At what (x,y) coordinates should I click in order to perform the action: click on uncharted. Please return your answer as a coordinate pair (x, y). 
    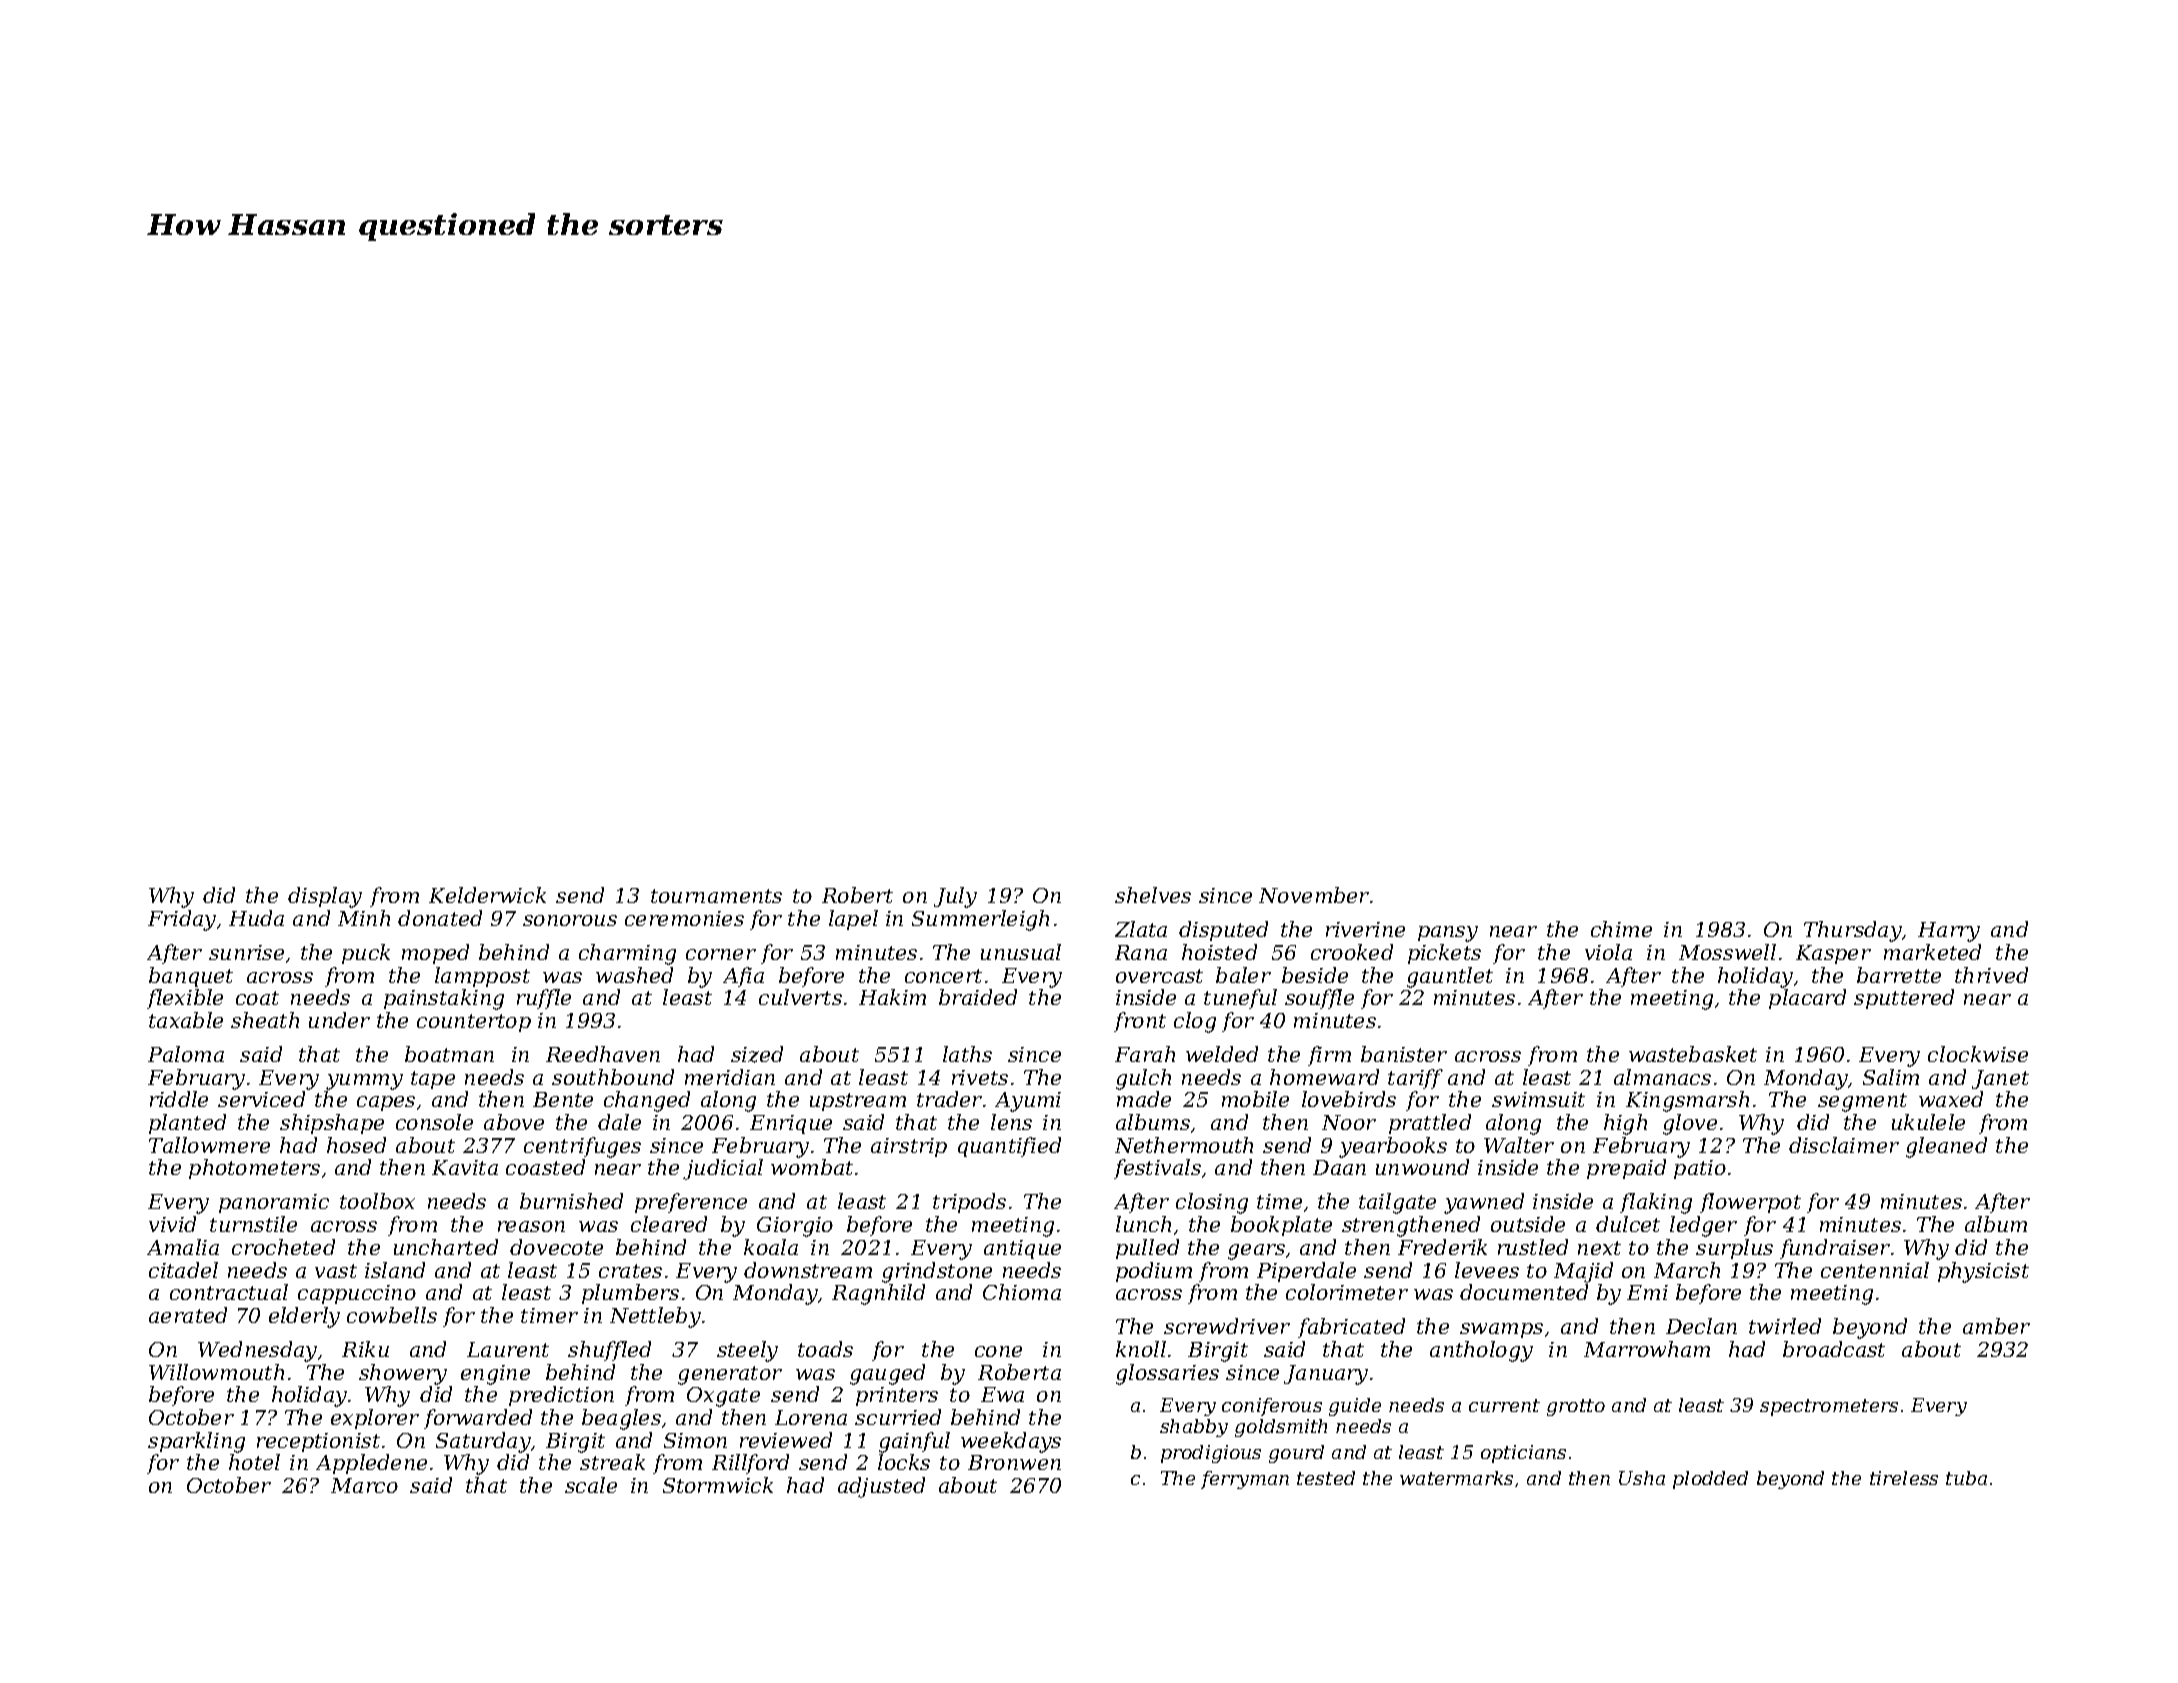
    Looking at the image, I should click on (446, 1247).
